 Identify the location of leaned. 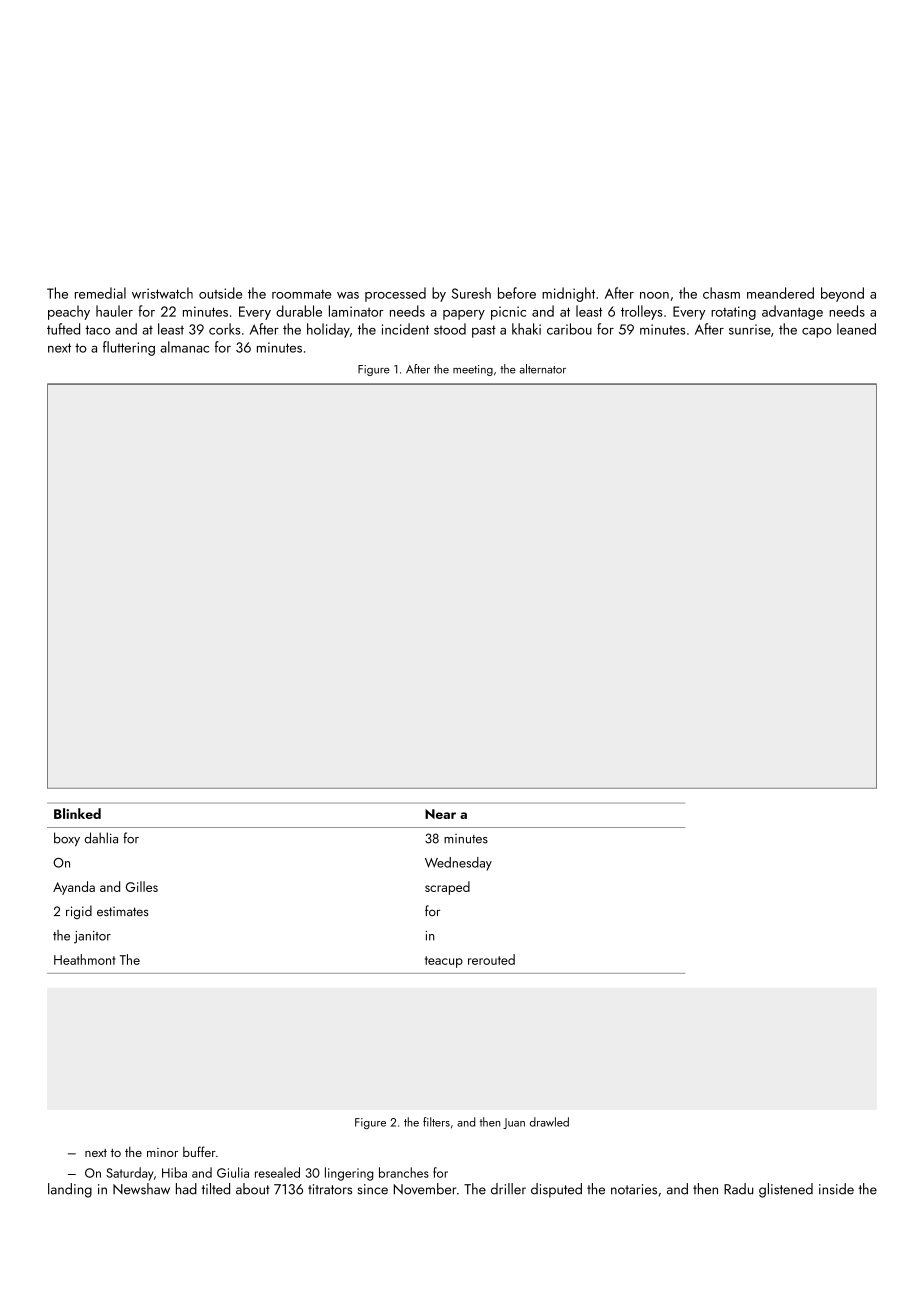
(856, 329).
